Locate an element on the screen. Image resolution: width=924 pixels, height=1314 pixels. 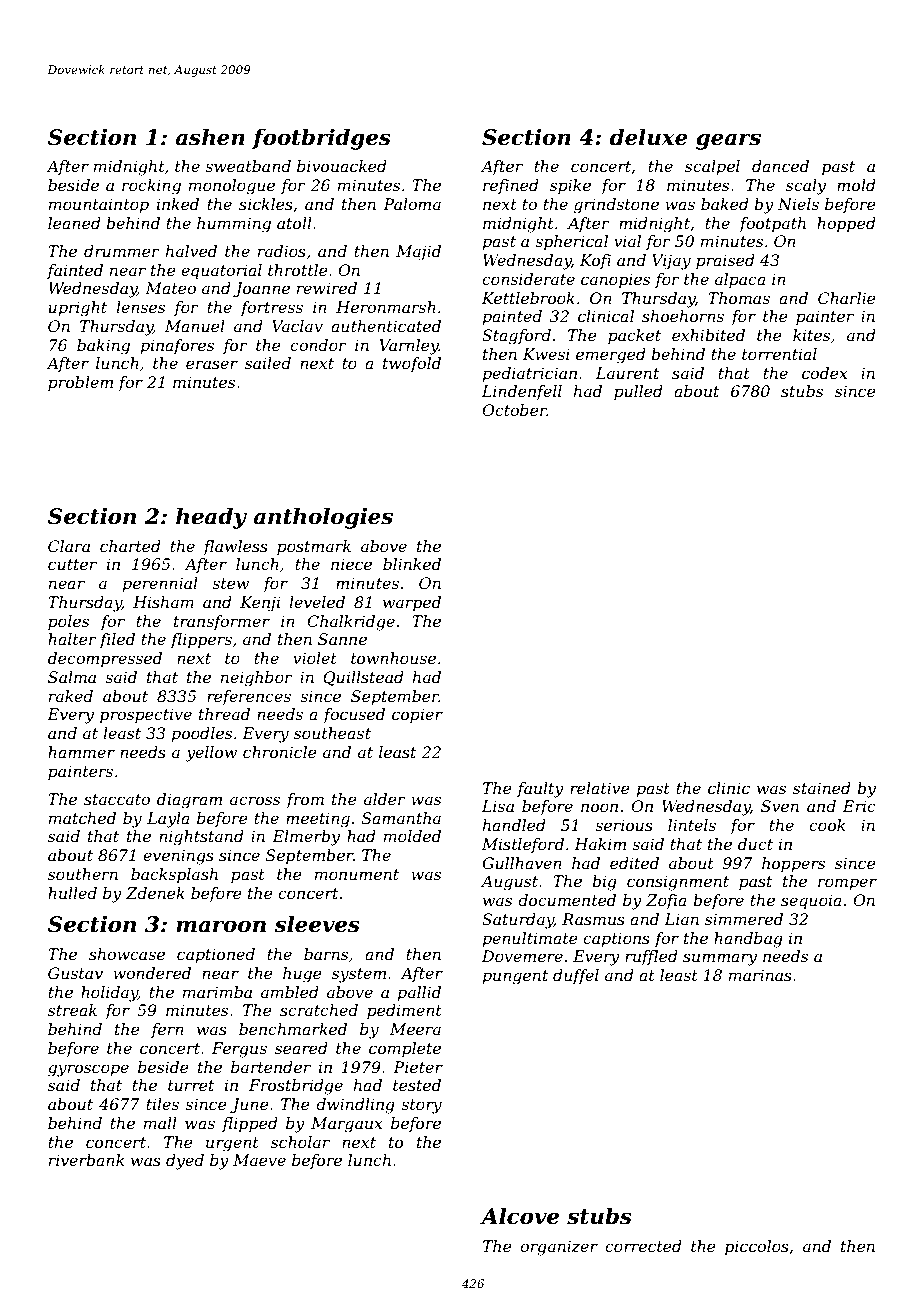
codex is located at coordinates (824, 373).
